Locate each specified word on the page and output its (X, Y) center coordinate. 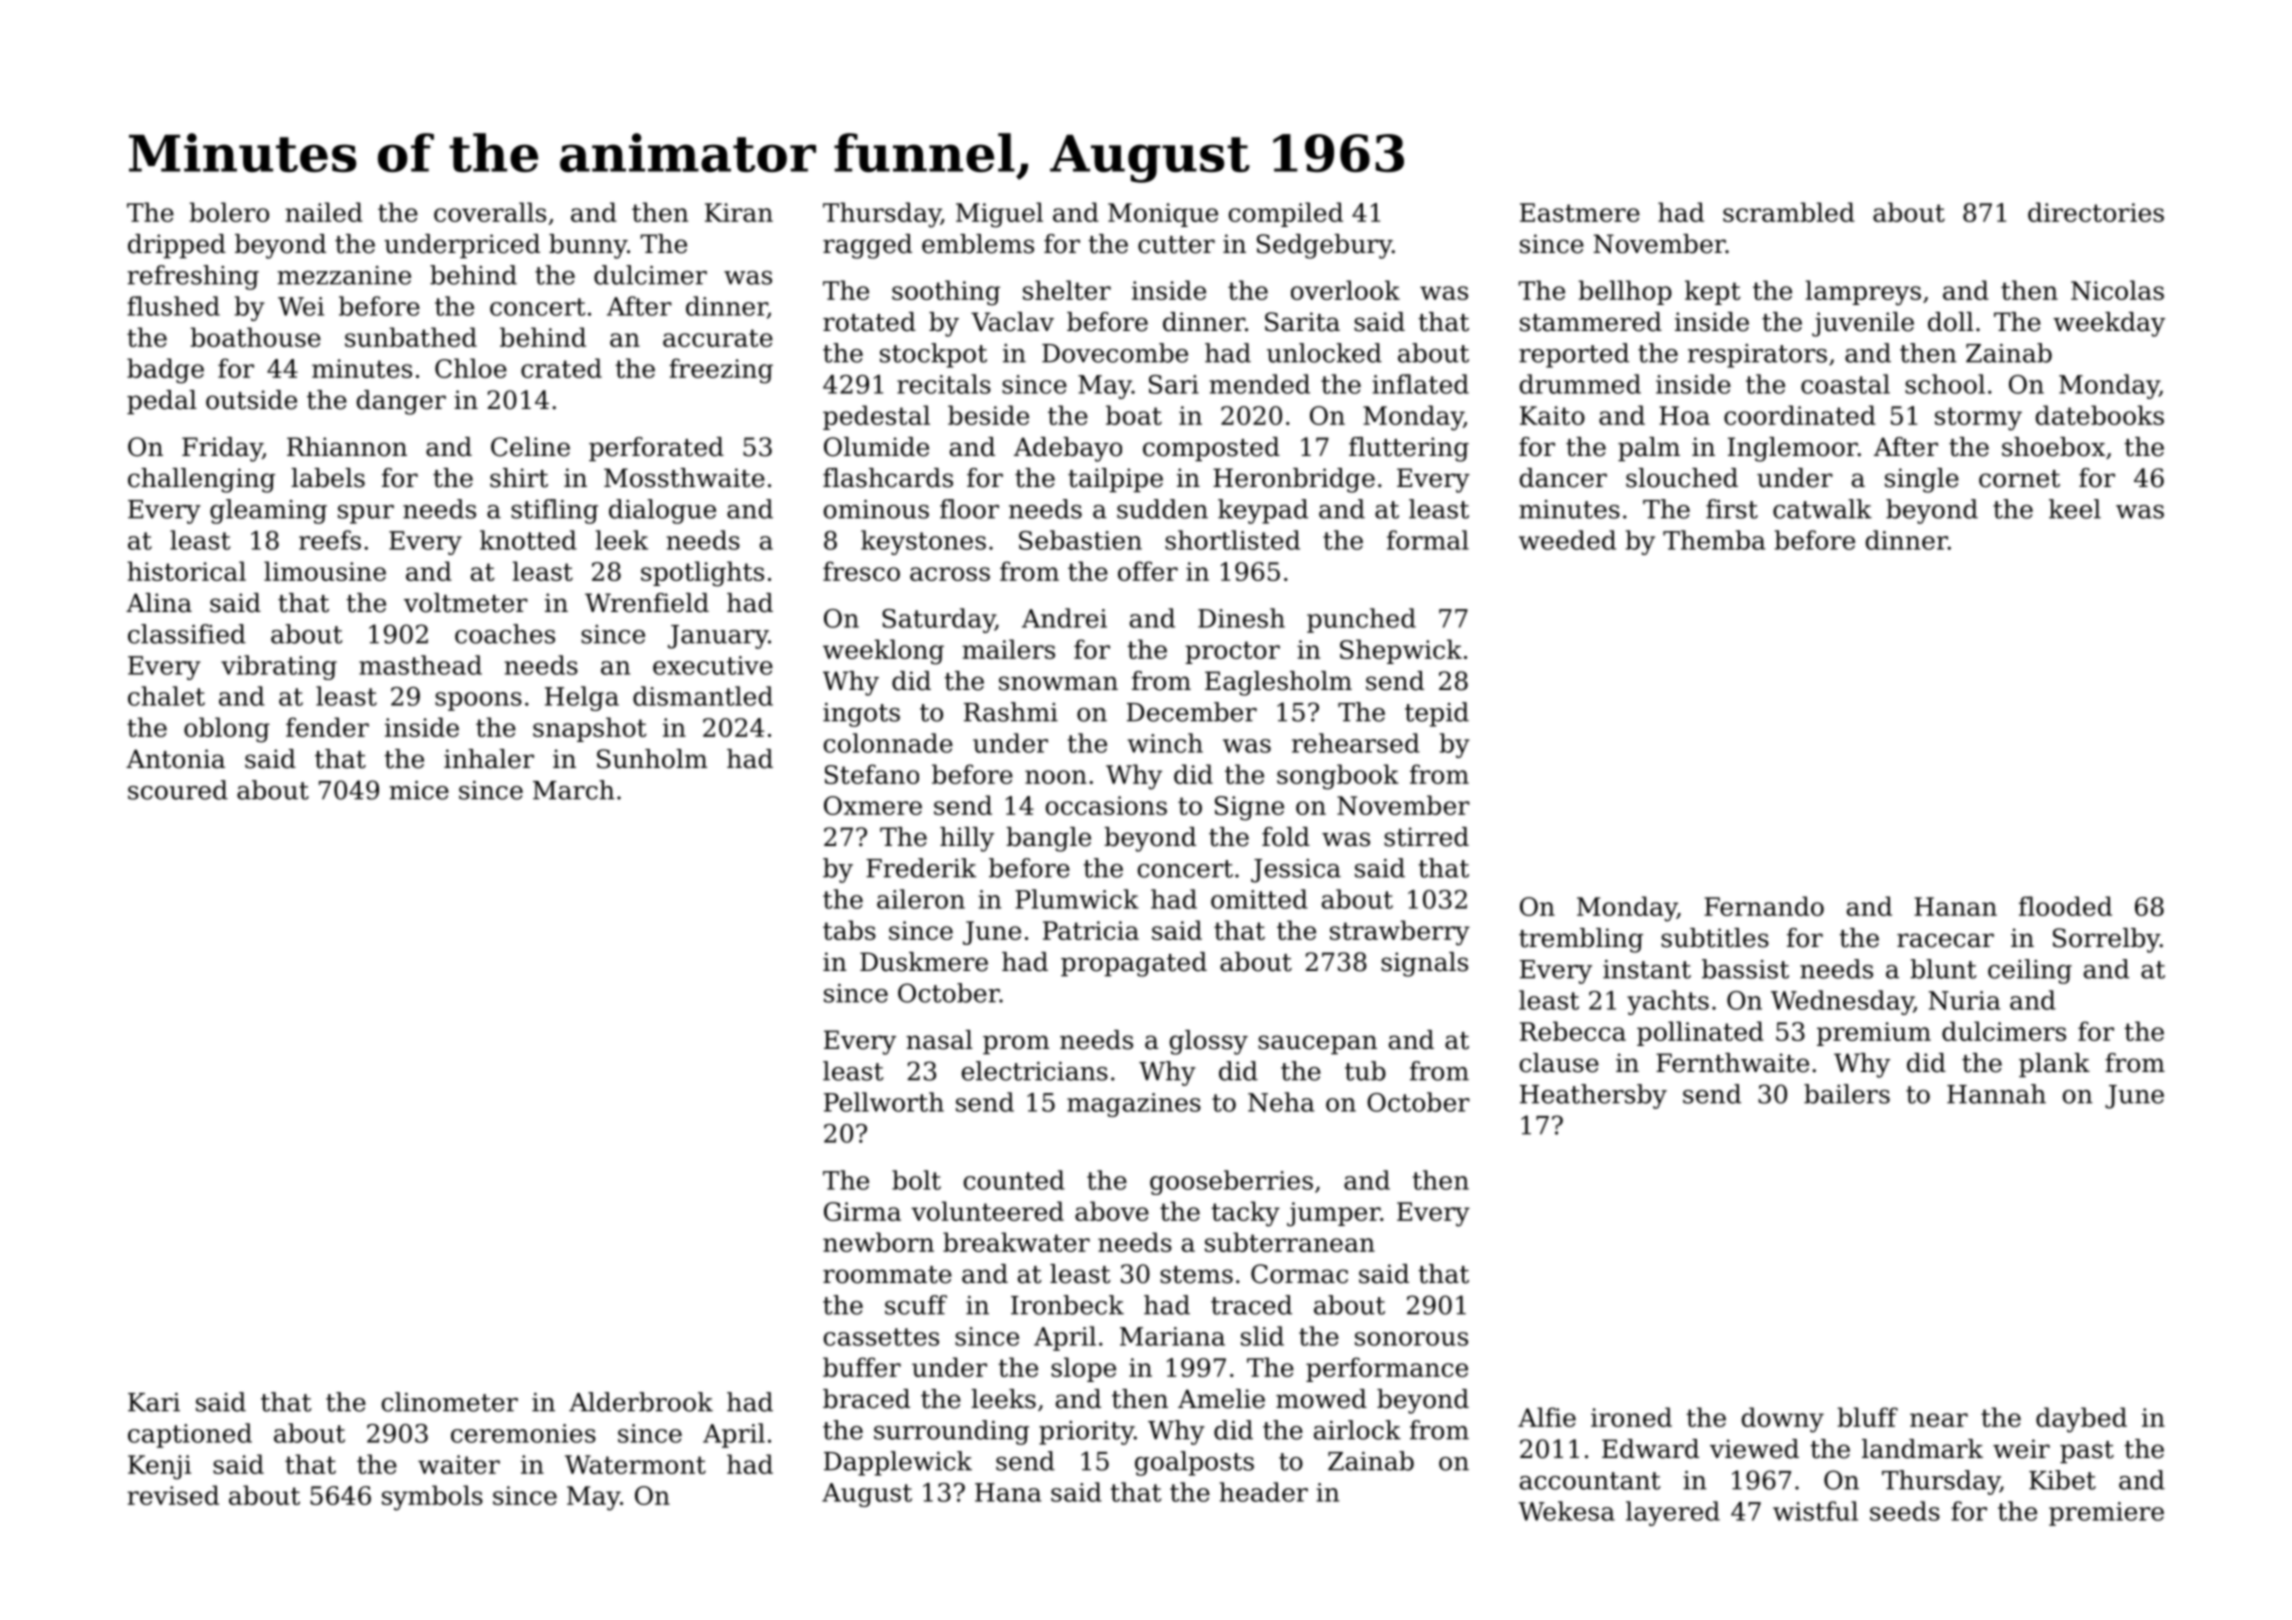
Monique (1163, 215)
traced (1251, 1305)
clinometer (450, 1402)
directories (2096, 212)
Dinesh (1241, 618)
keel (2075, 509)
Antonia (175, 759)
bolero (229, 212)
